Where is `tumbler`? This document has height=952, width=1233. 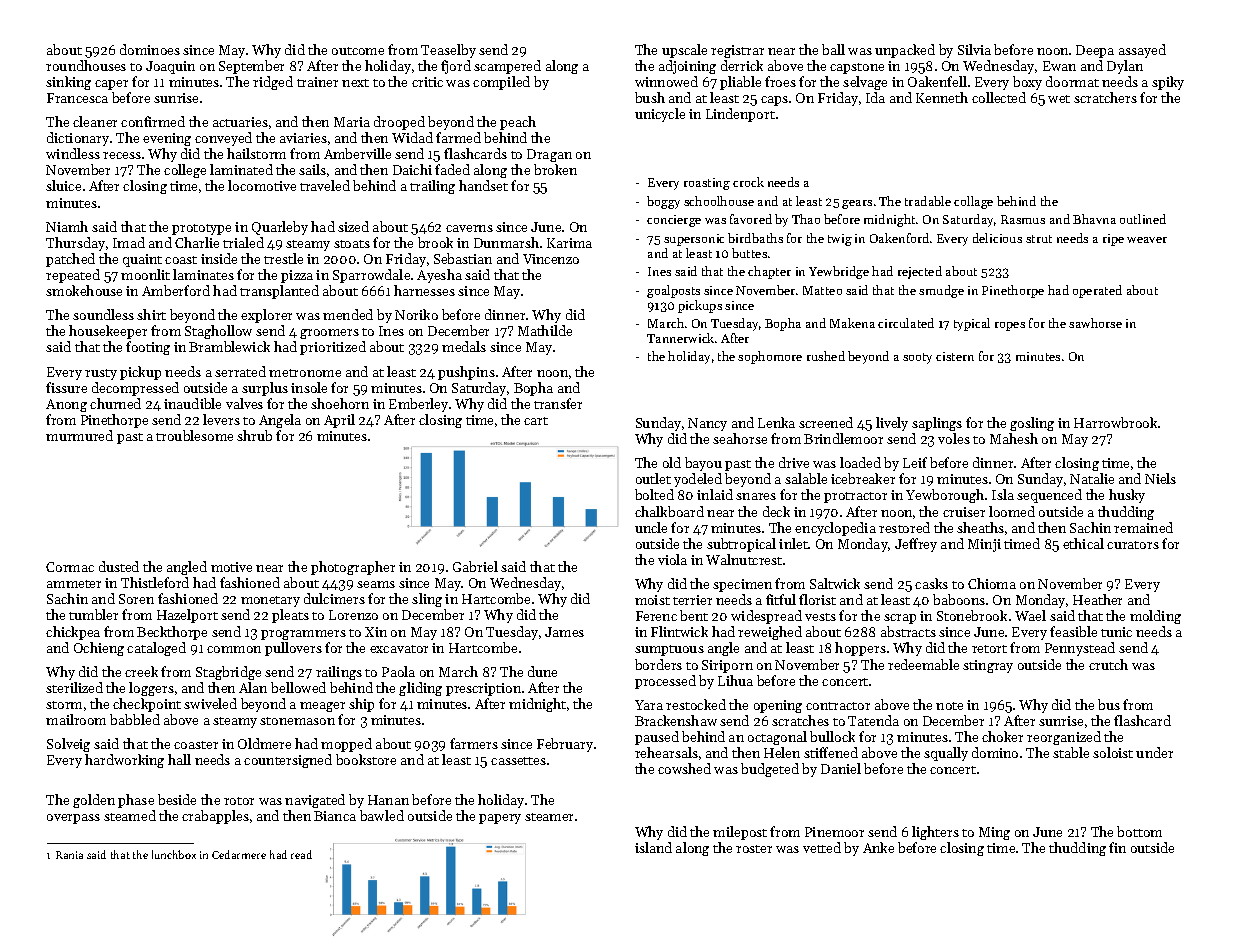 tumbler is located at coordinates (93, 614).
